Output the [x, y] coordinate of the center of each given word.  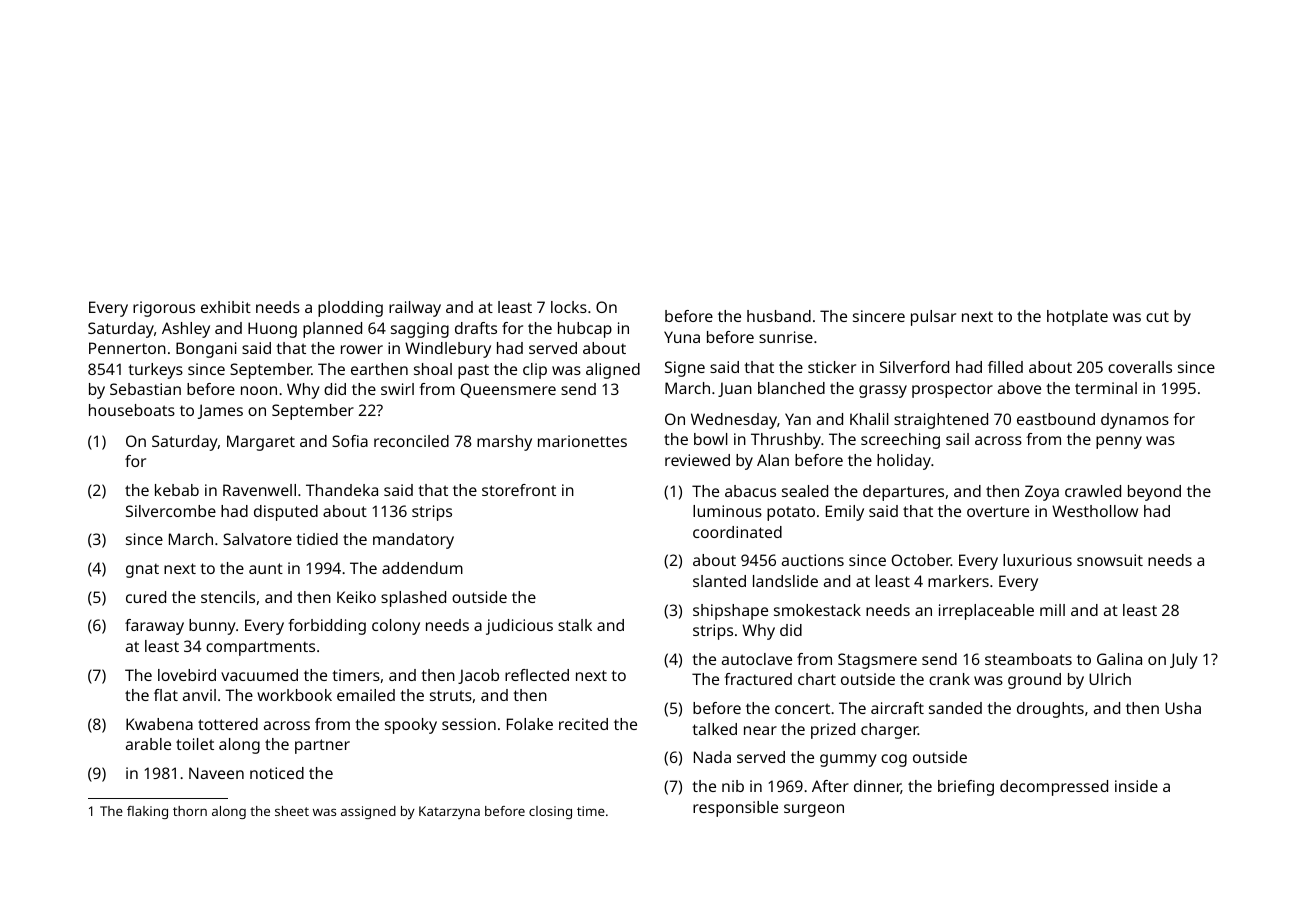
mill [1052, 610]
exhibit [226, 307]
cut [1157, 316]
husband [779, 316]
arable [148, 744]
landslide [785, 581]
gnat [142, 570]
